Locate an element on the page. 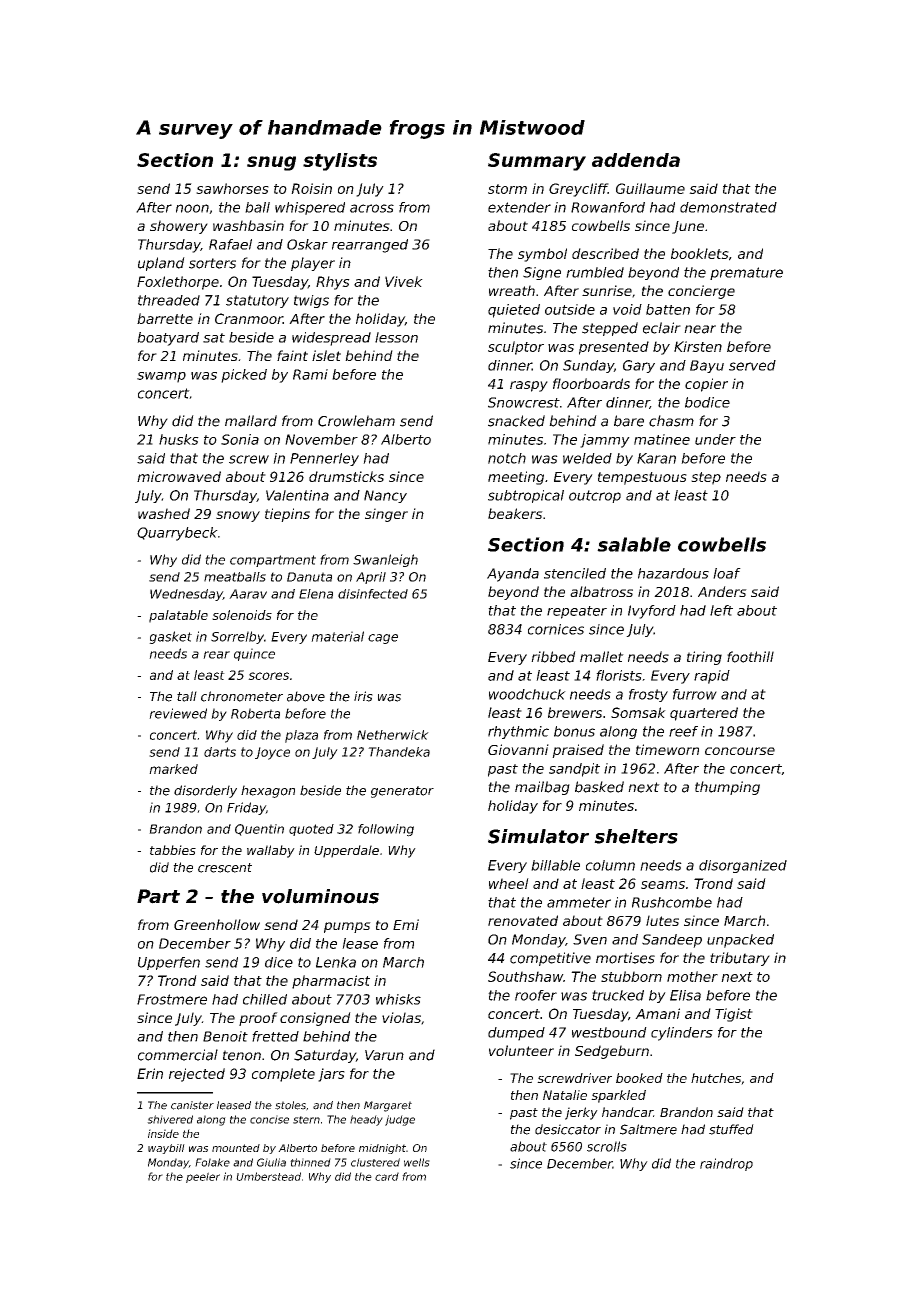 The image size is (924, 1311). peeler is located at coordinates (203, 1177).
